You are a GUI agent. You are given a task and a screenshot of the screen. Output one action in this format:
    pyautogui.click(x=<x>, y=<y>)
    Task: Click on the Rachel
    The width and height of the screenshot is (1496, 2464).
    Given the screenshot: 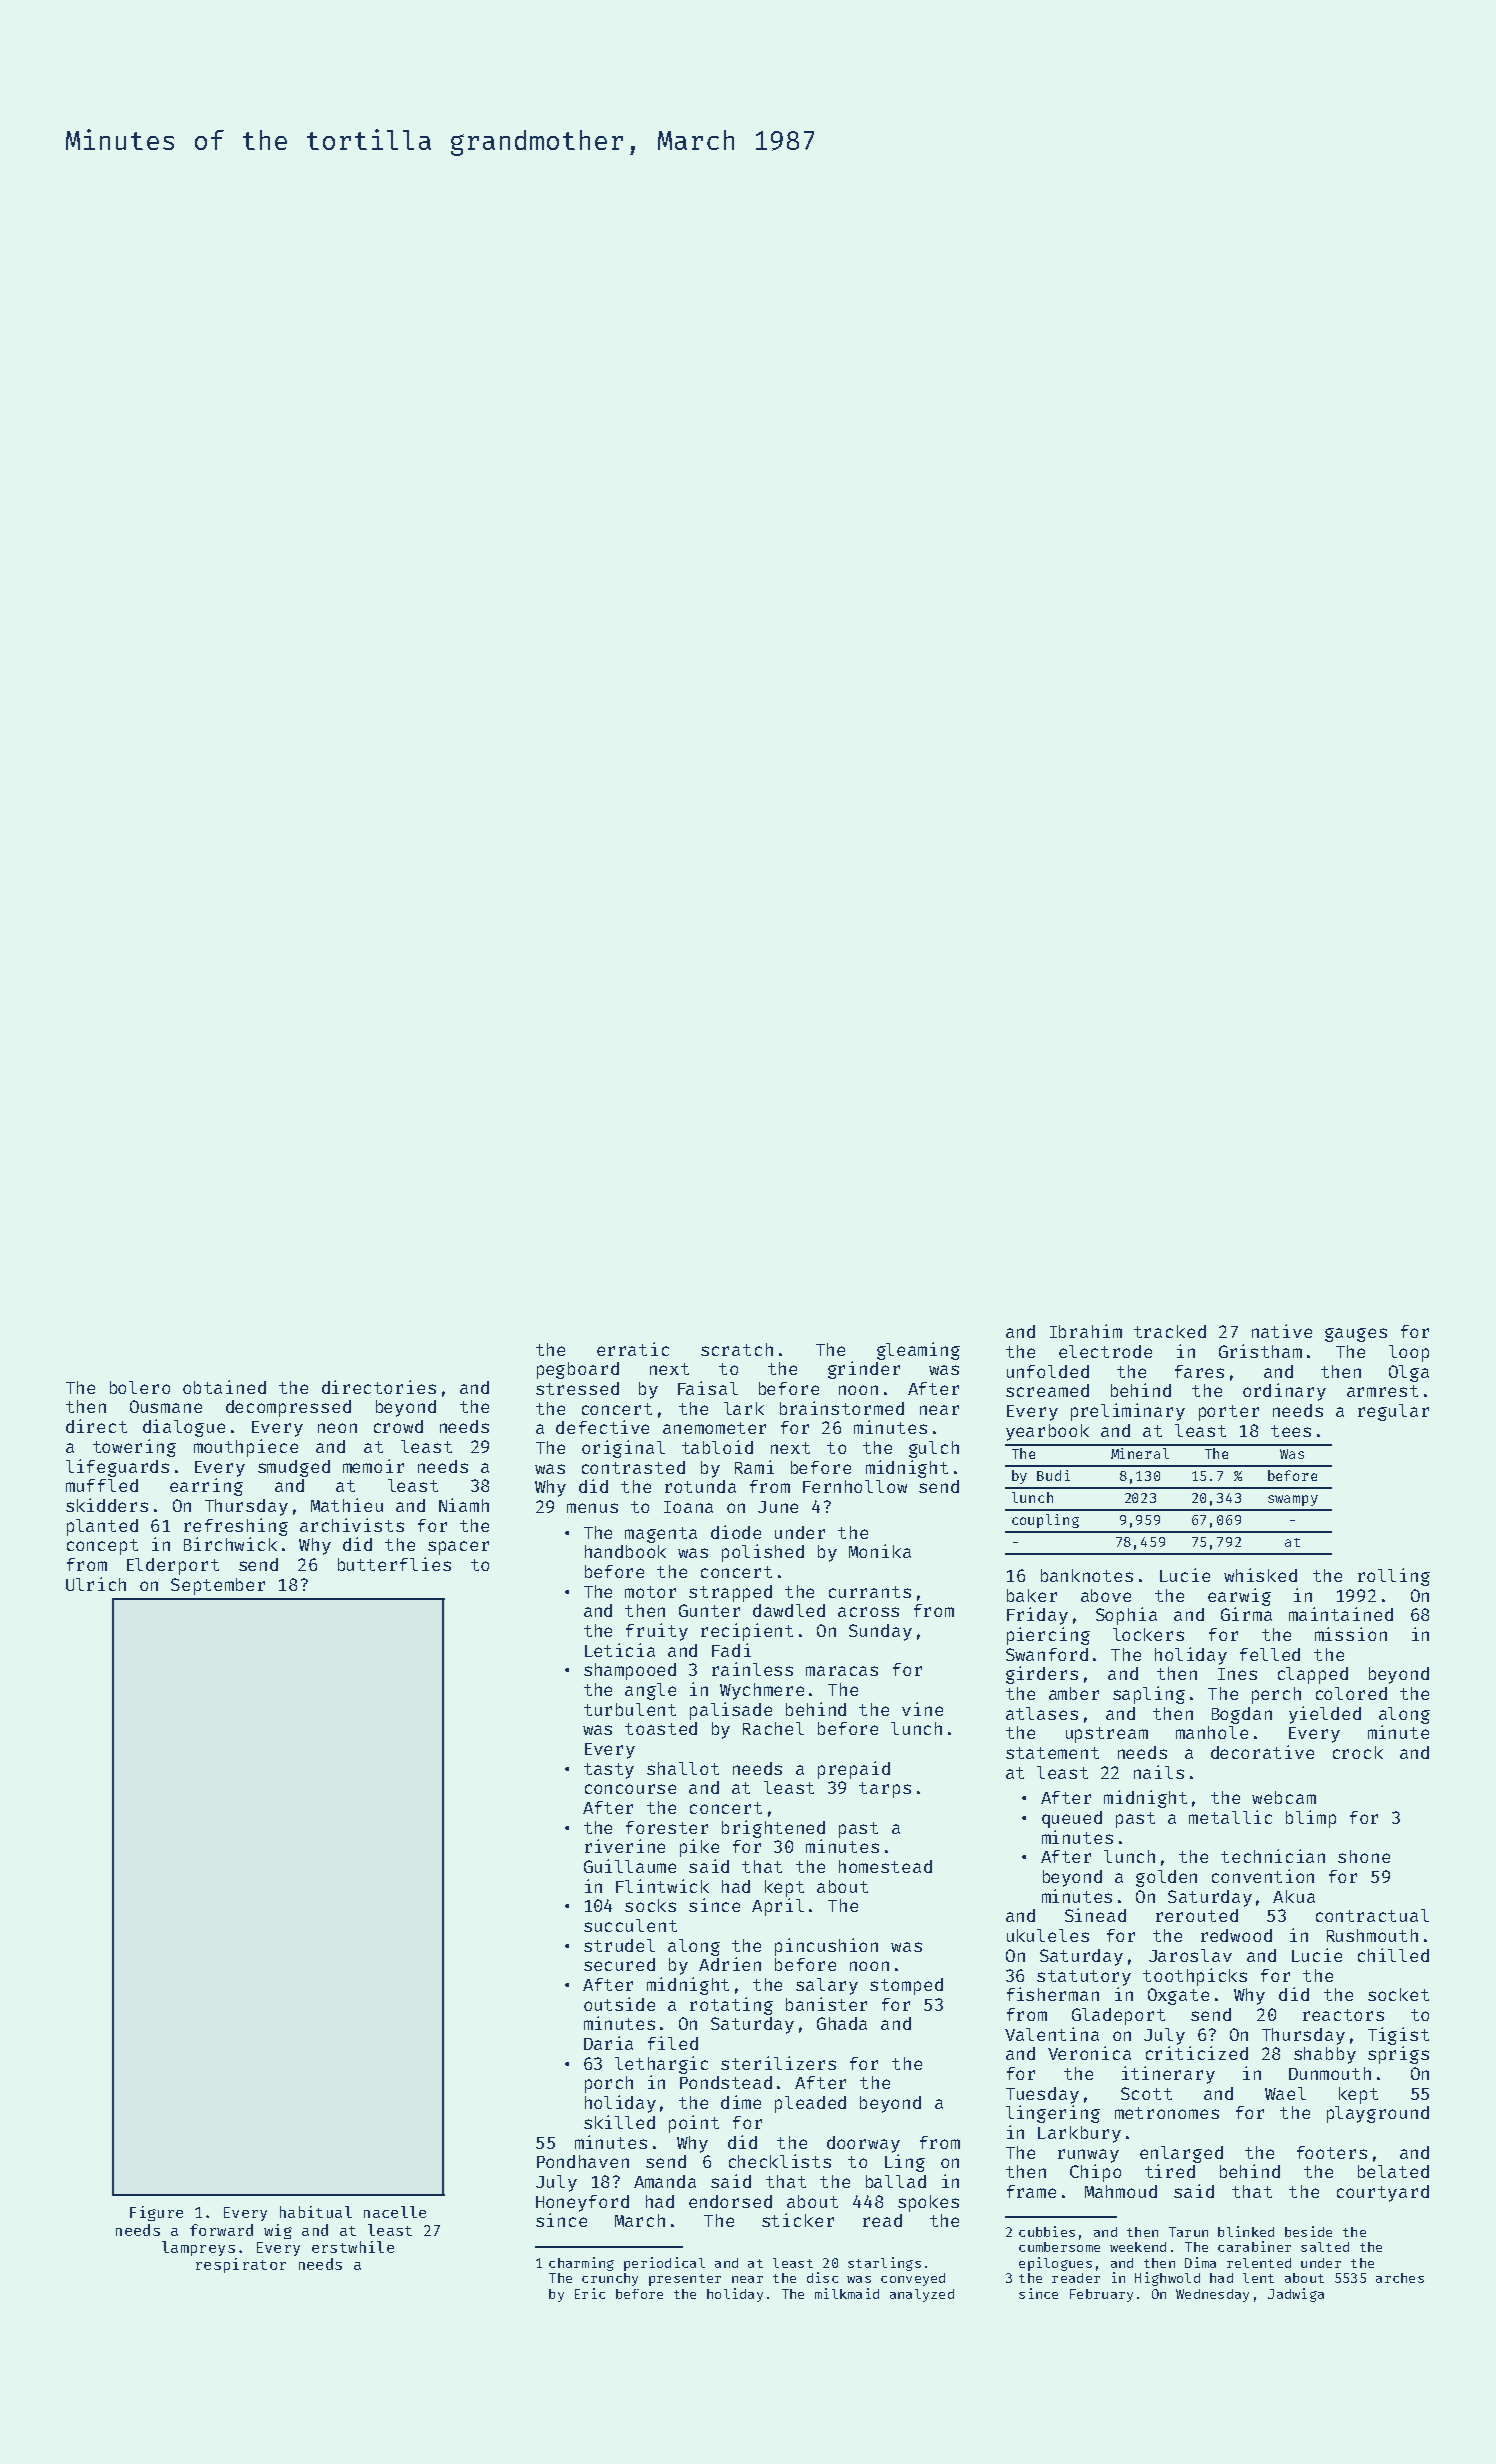 What is the action you would take?
    pyautogui.click(x=773, y=1728)
